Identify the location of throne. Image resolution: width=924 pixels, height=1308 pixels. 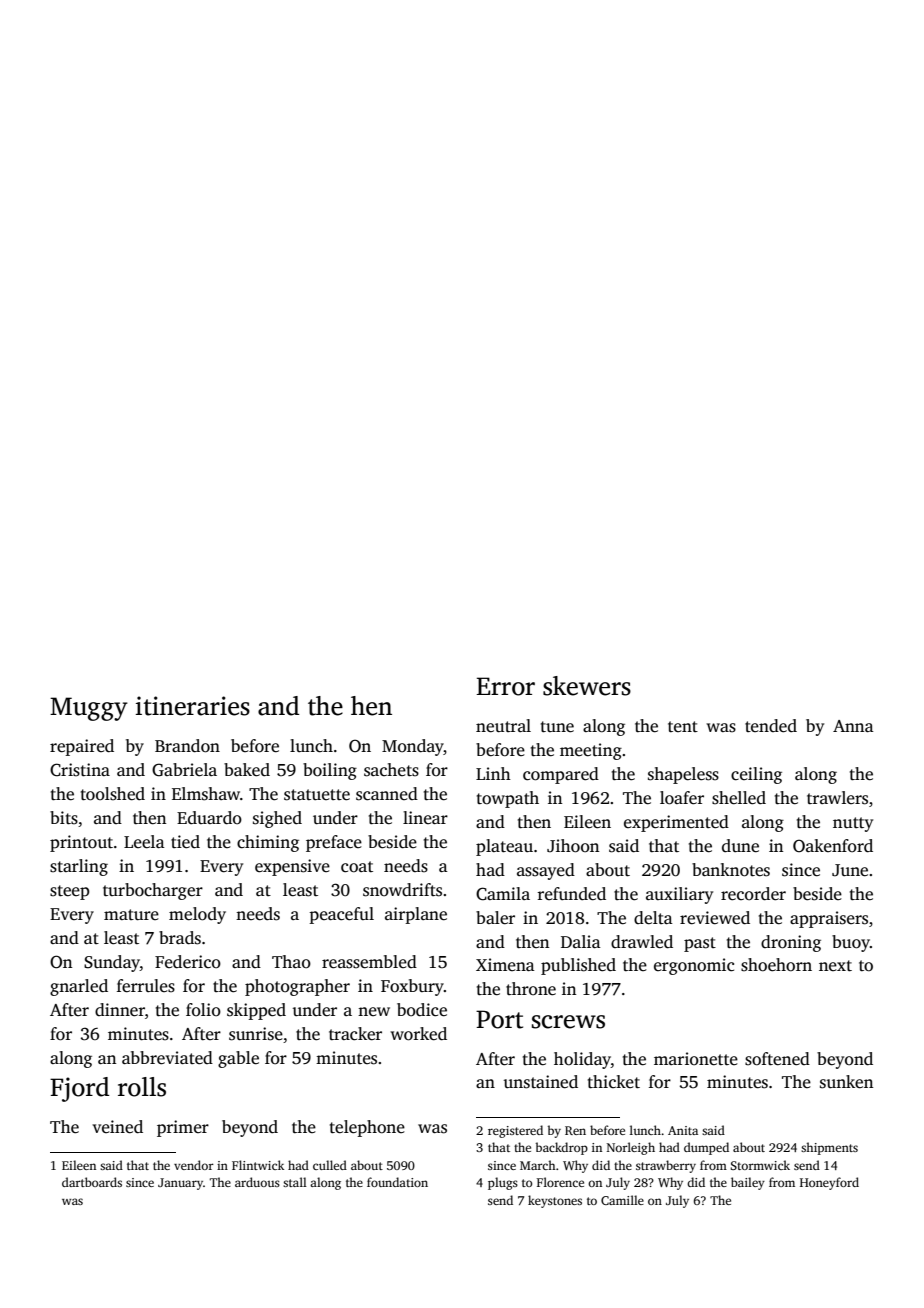
(531, 989).
